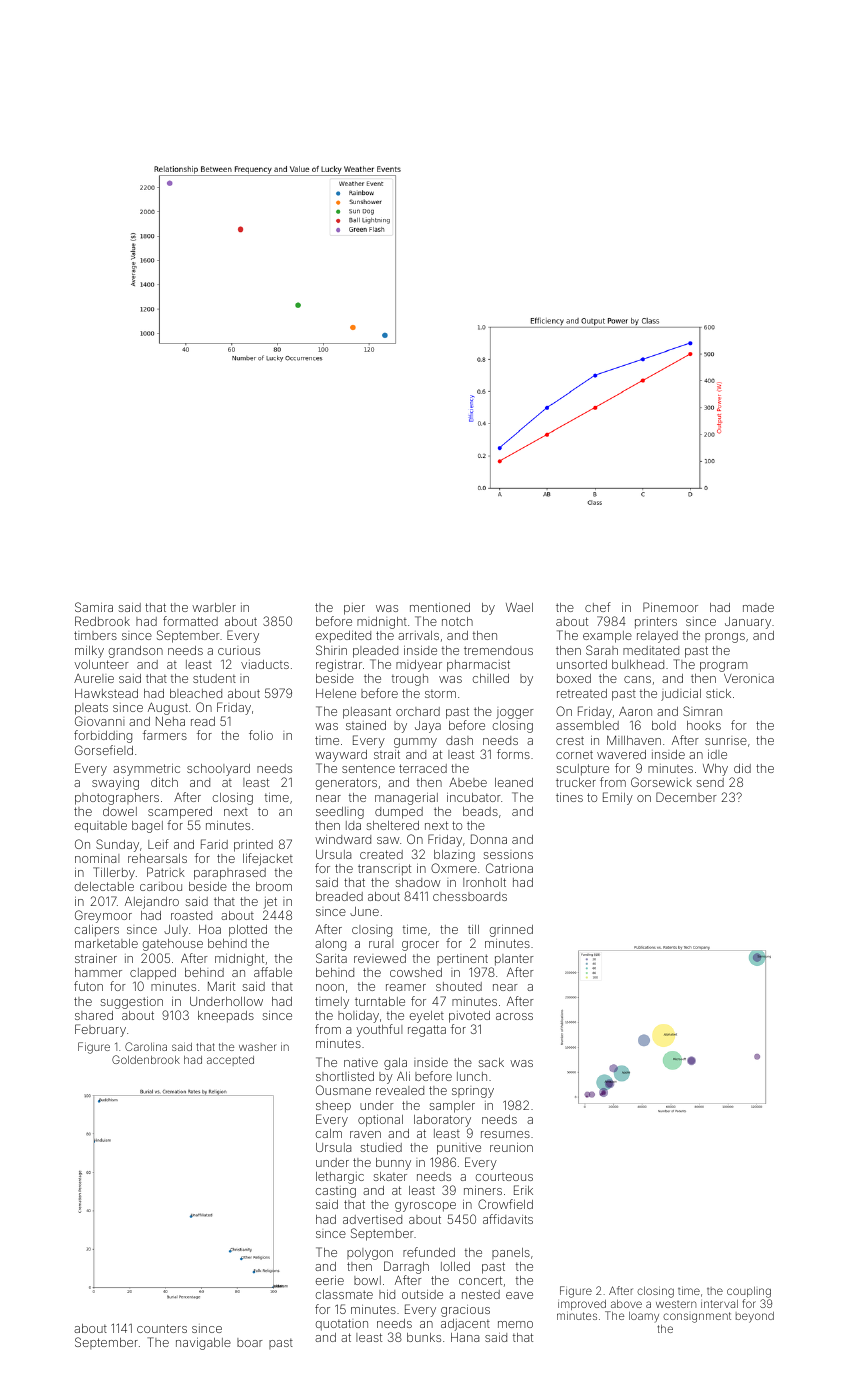 Image resolution: width=849 pixels, height=1400 pixels. What do you see at coordinates (749, 1292) in the page?
I see `coupling` at bounding box center [749, 1292].
